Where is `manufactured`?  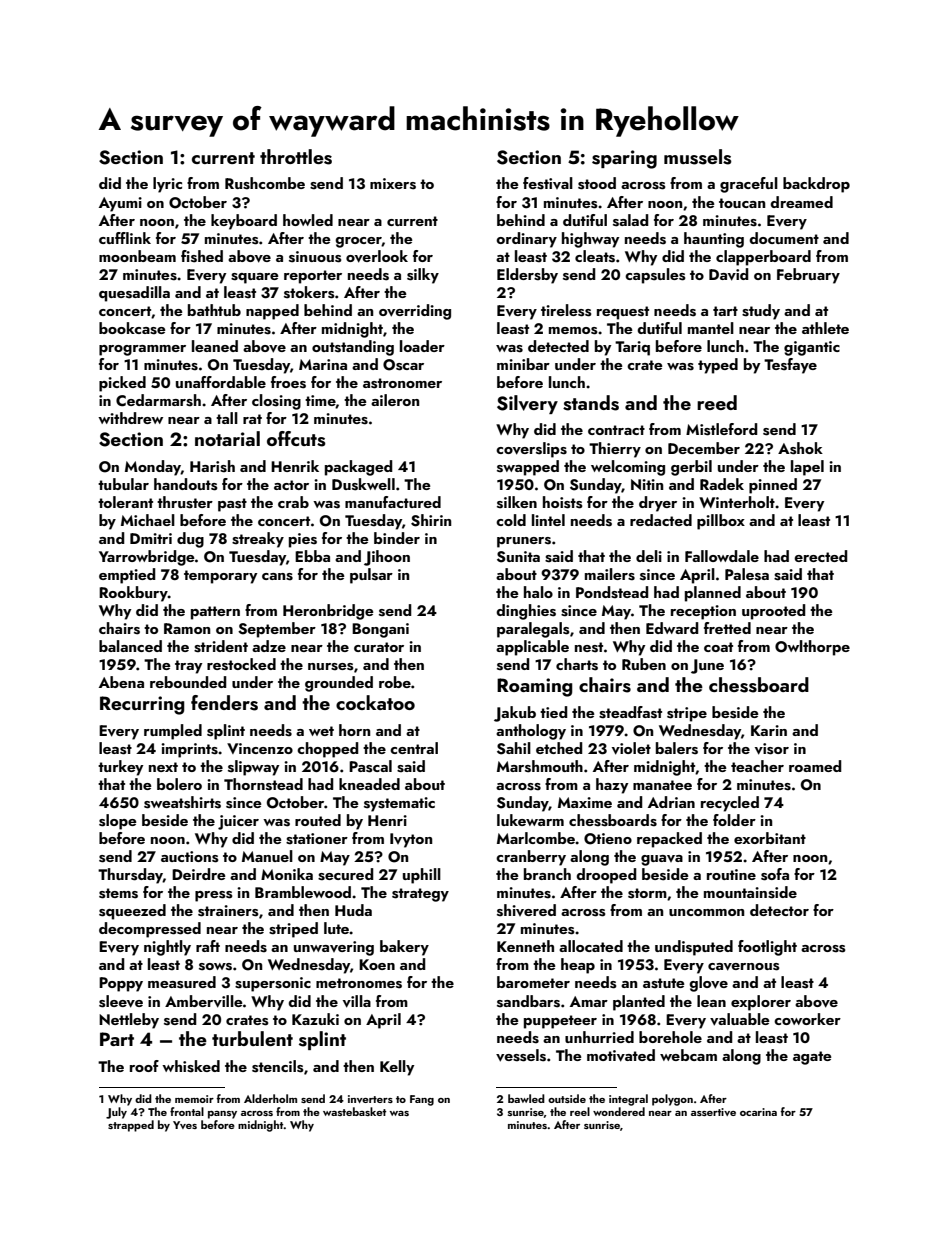
manufactured is located at coordinates (393, 502).
